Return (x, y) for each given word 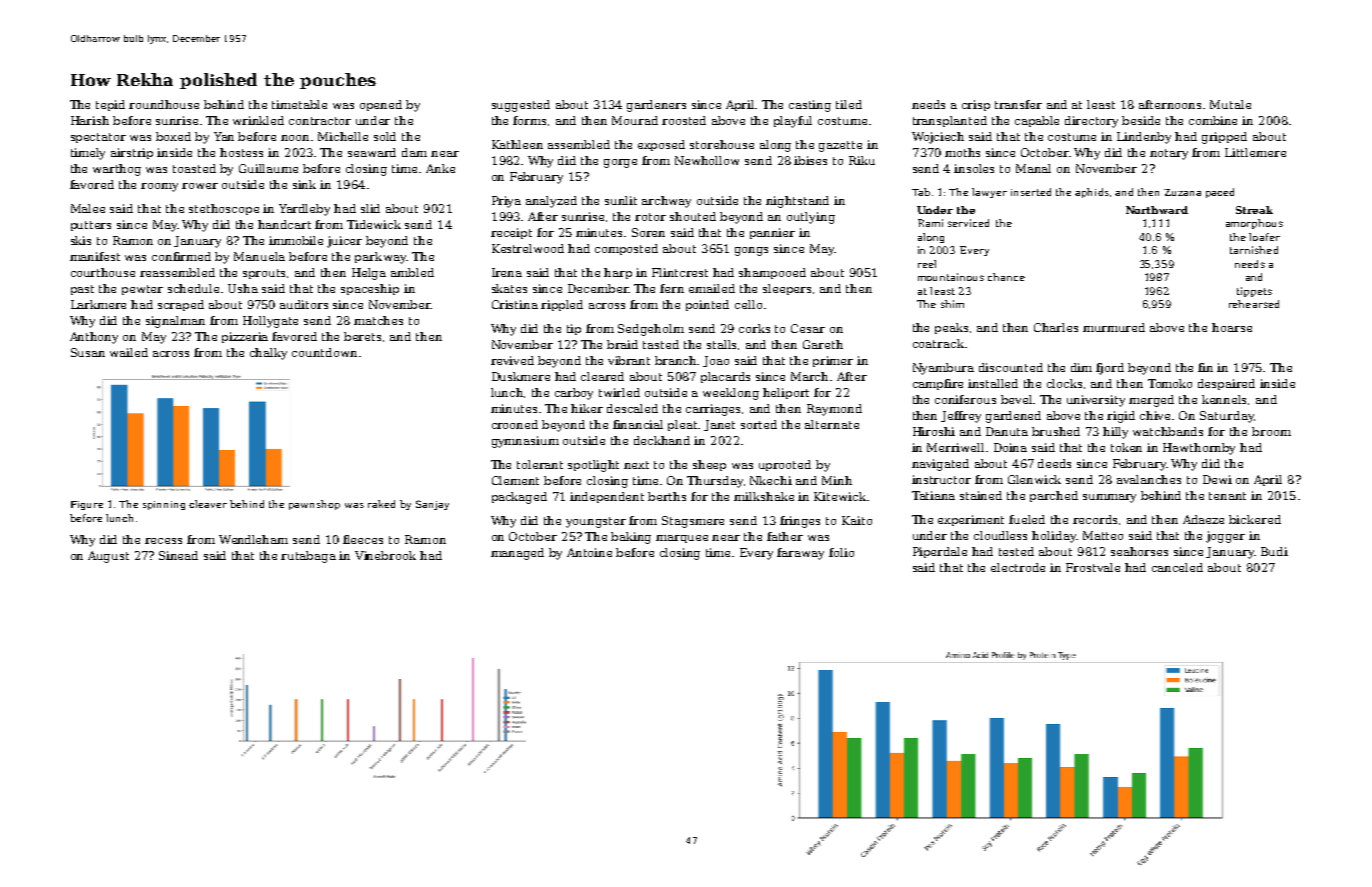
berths (667, 496)
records (1095, 519)
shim (952, 304)
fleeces (363, 539)
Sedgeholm (651, 330)
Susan (88, 352)
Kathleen (517, 144)
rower (200, 186)
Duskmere (521, 376)
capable (1037, 121)
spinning (164, 505)
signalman (175, 322)
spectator (98, 138)
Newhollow (707, 160)
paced (1220, 193)
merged (1151, 401)
